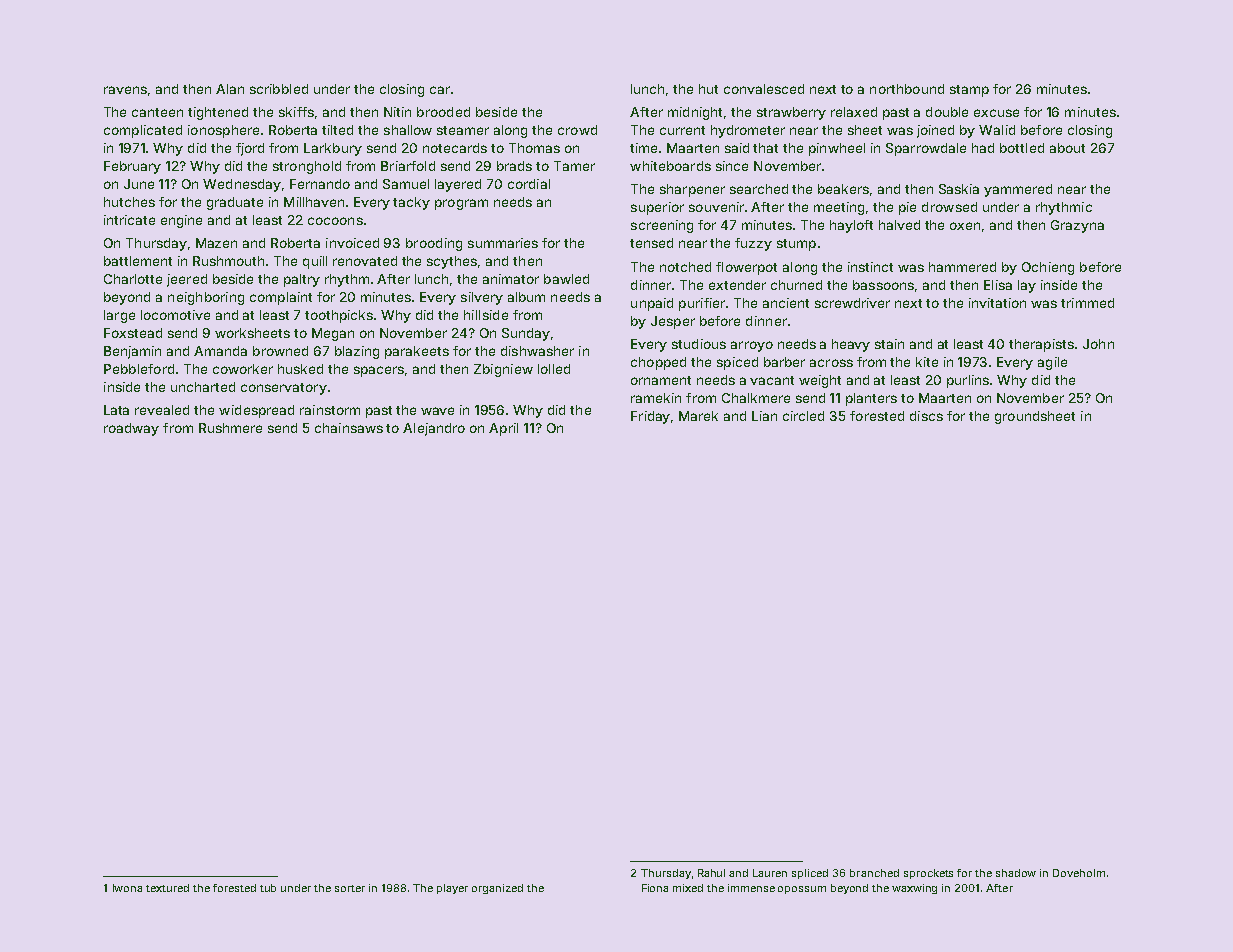 The image size is (1233, 952). Describe the element at coordinates (503, 243) in the screenshot. I see `summaries` at that location.
